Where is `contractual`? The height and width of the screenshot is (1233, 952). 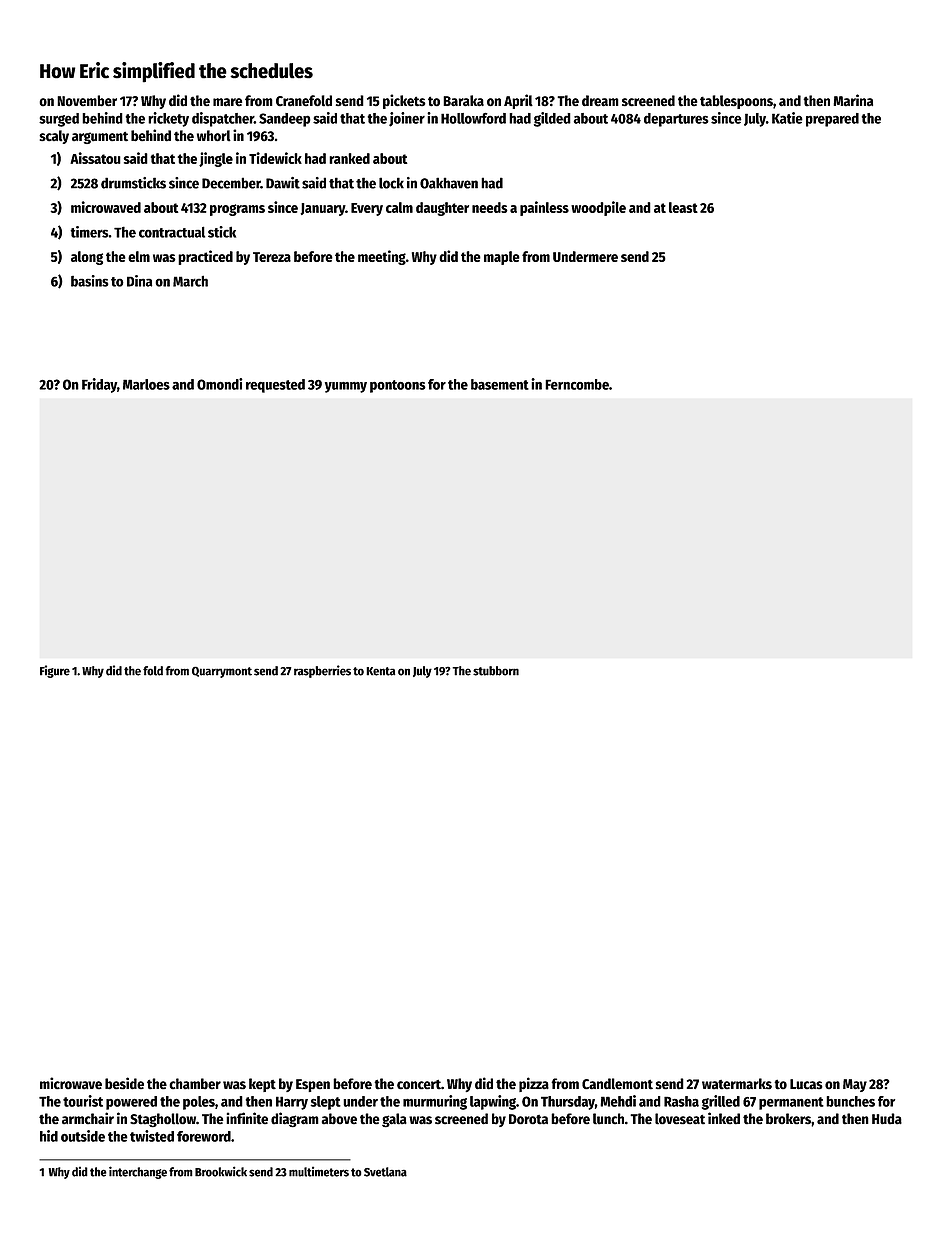
contractual is located at coordinates (172, 232).
